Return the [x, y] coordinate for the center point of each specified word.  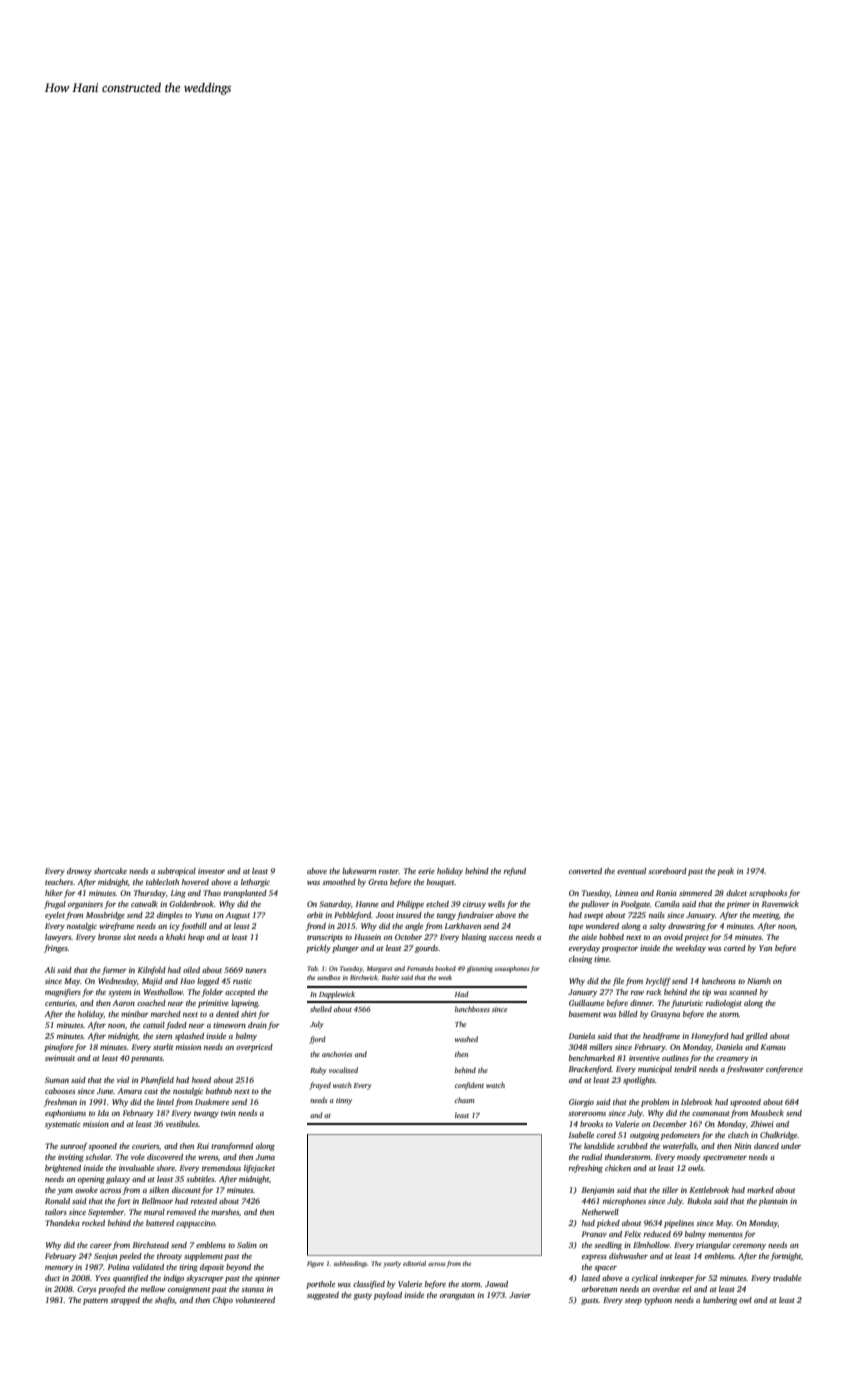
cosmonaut [711, 1113]
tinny [344, 1101]
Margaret [379, 969]
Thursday [150, 894]
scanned [743, 992]
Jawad [496, 1284]
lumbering [720, 1301]
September [106, 1213]
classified [369, 1285]
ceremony [749, 1247]
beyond [238, 1268]
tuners [255, 970]
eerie [426, 871]
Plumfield [157, 1081]
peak [725, 872]
